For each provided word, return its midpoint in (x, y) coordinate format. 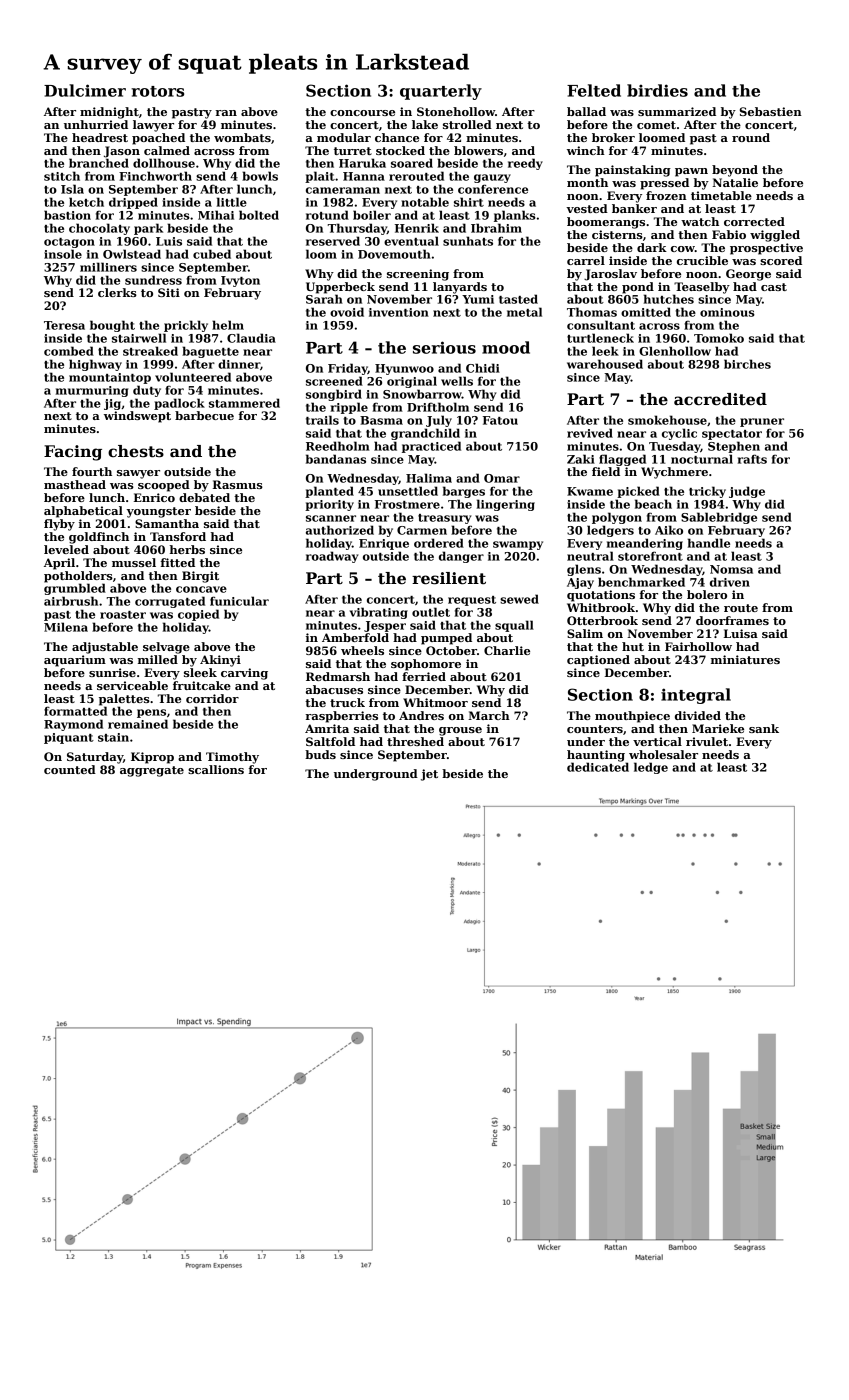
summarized (677, 111)
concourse (362, 113)
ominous (727, 312)
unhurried (96, 124)
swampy (518, 545)
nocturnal (702, 459)
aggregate (152, 771)
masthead (75, 484)
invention (399, 312)
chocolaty (99, 229)
